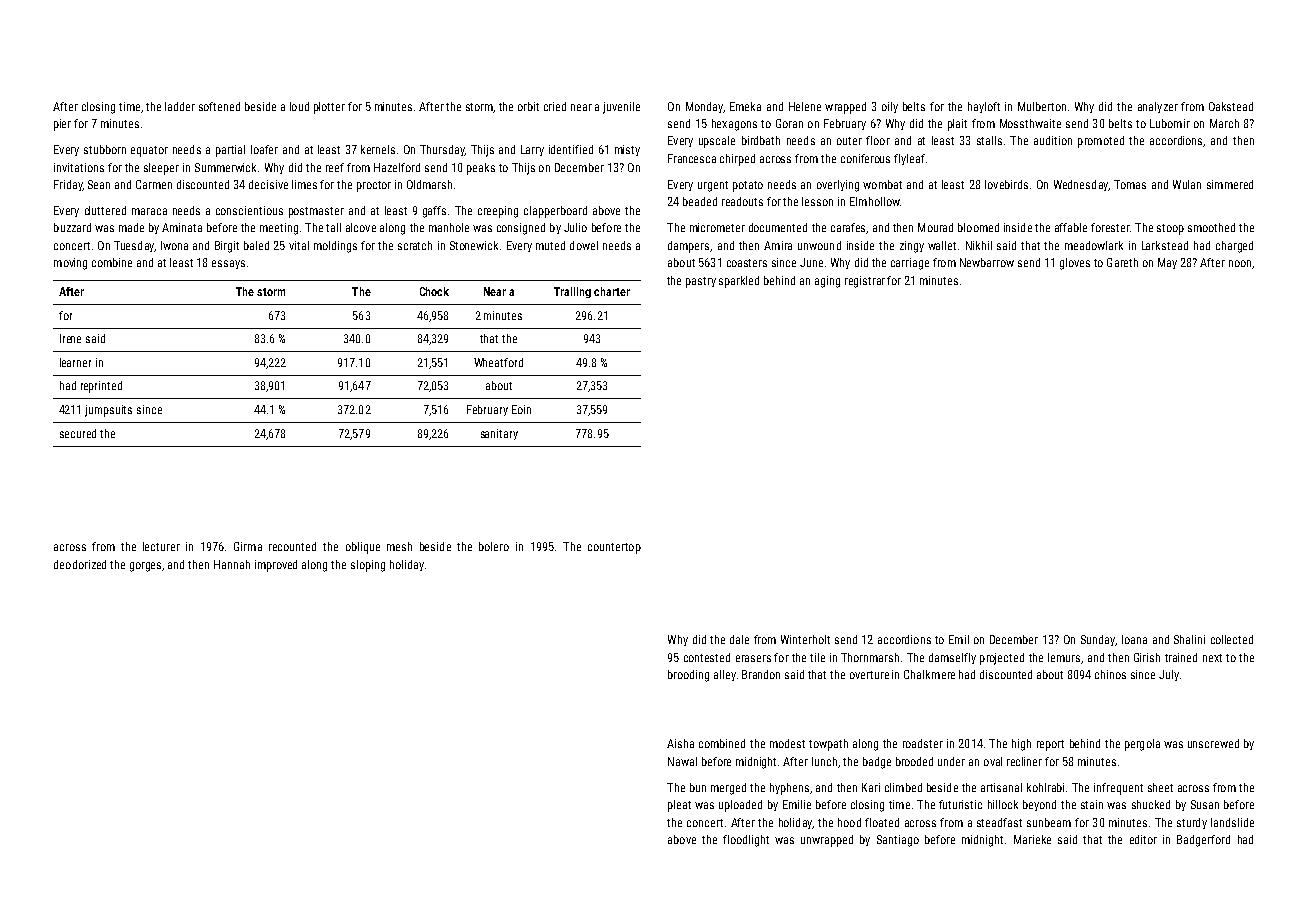  Describe the element at coordinates (249, 210) in the screenshot. I see `conscientious` at that location.
